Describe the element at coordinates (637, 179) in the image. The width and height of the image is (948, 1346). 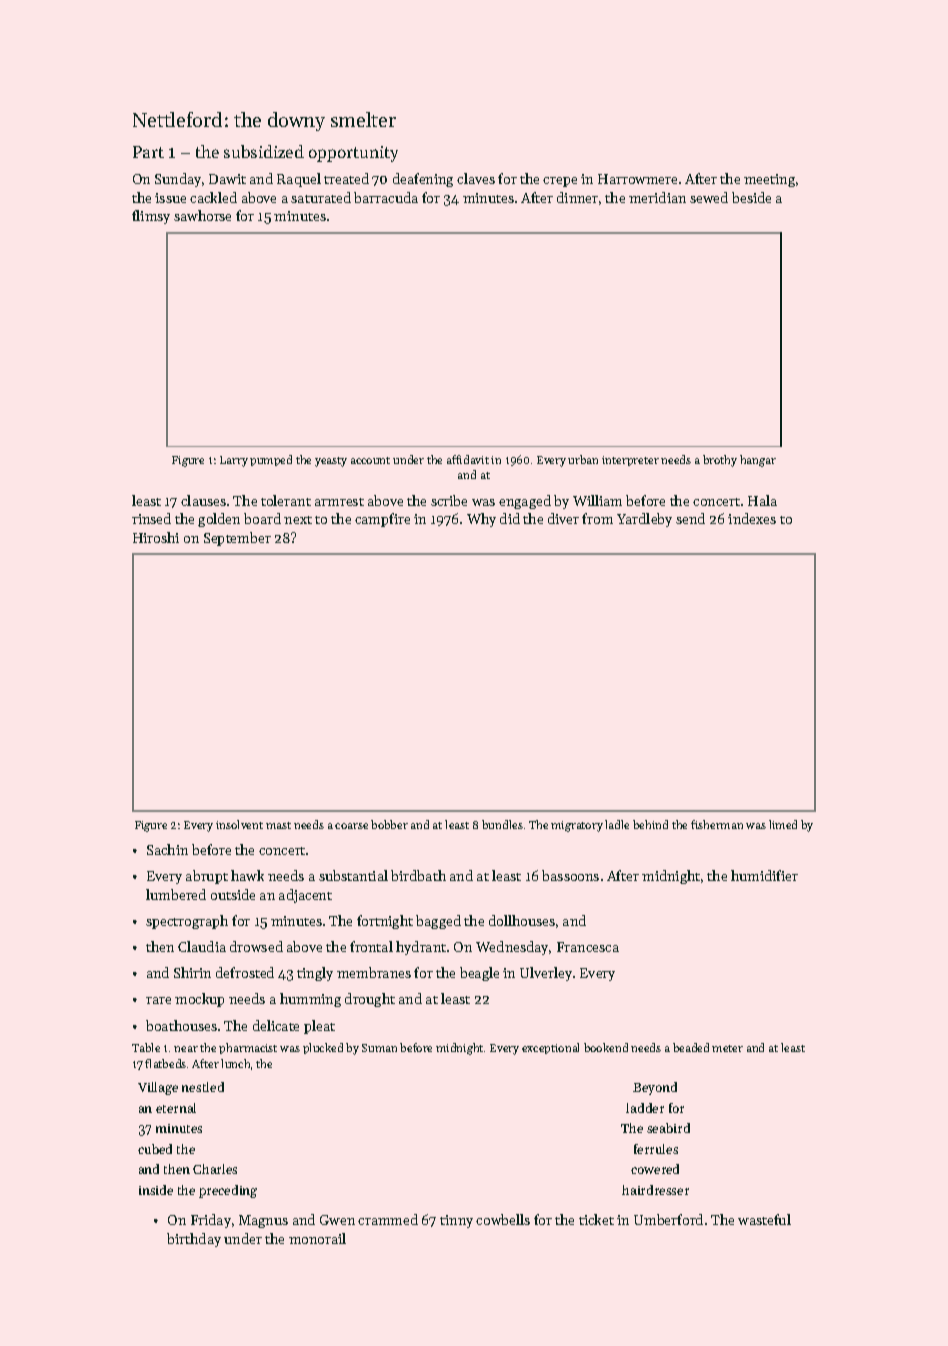
I see `Harrowmere` at that location.
